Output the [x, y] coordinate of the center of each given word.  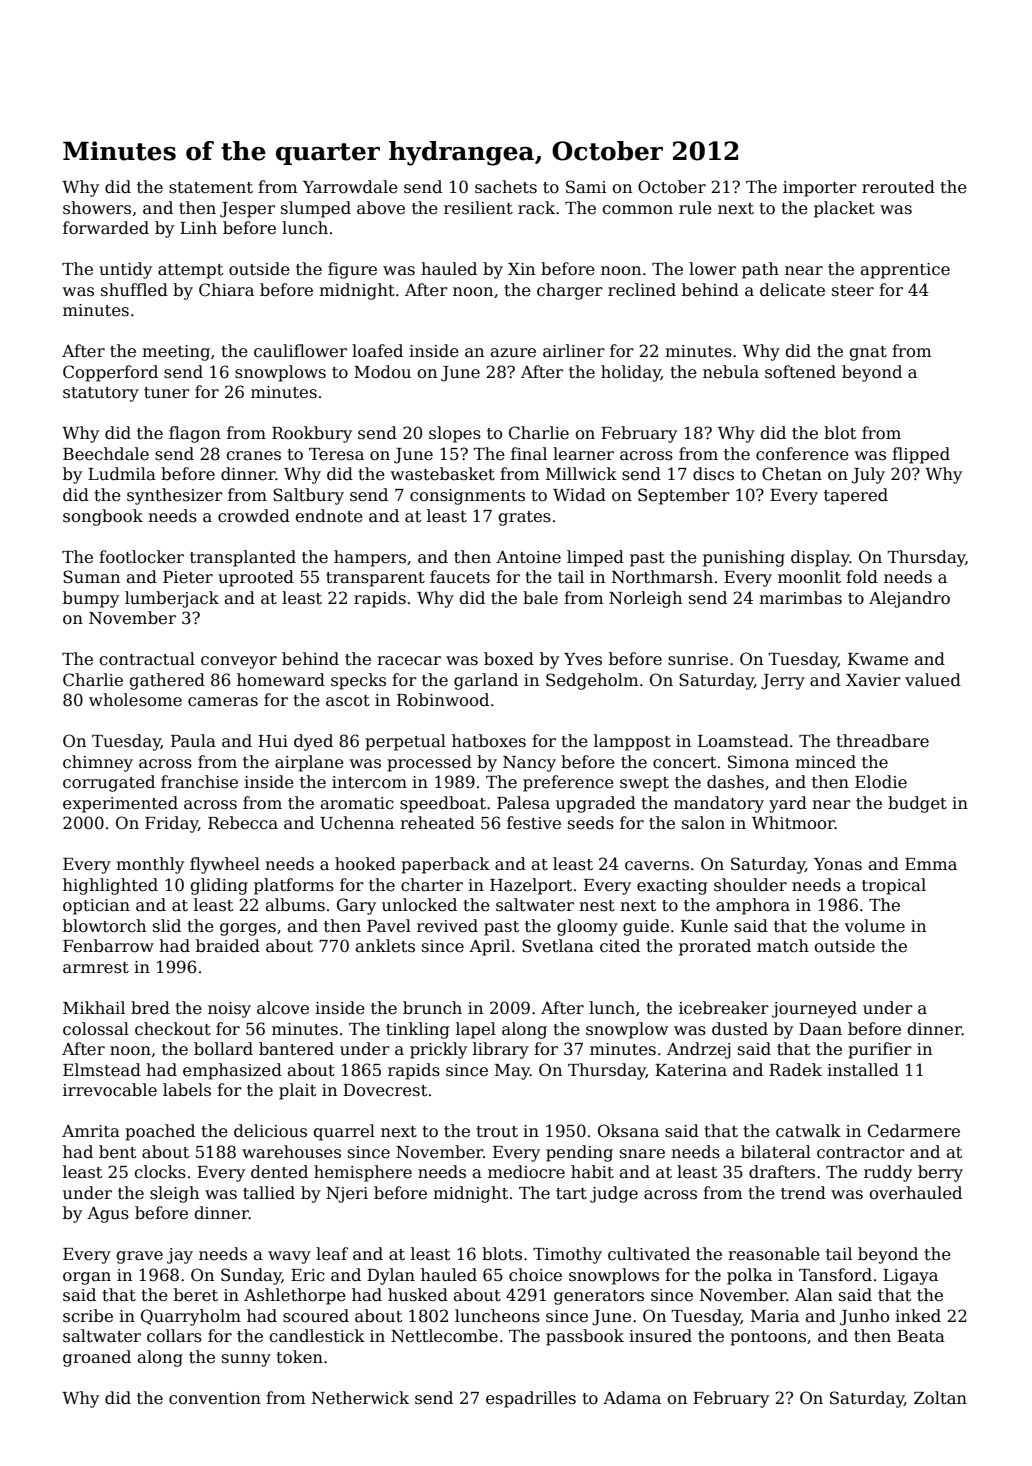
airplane [309, 763]
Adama [632, 1398]
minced [825, 762]
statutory [101, 394]
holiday [631, 373]
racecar [409, 661]
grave [139, 1257]
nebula [731, 372]
